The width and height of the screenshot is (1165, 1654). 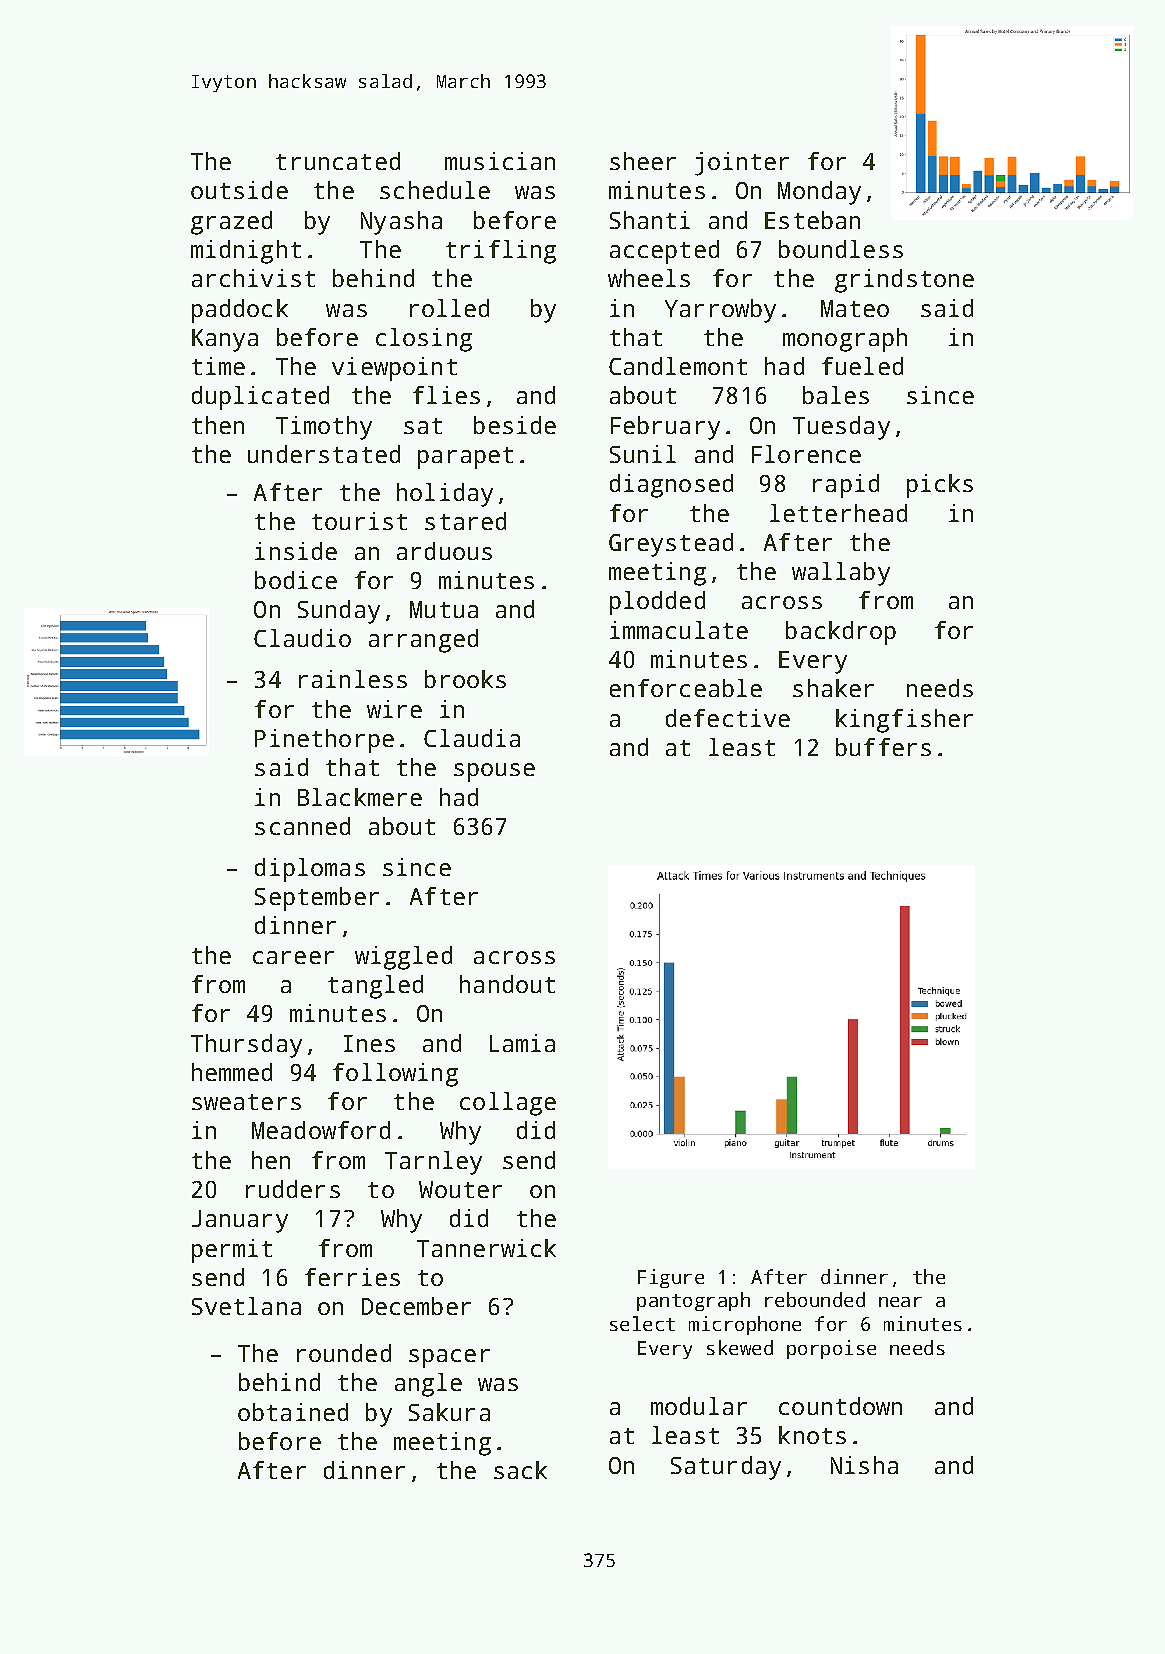 I want to click on Claudio, so click(x=302, y=638).
